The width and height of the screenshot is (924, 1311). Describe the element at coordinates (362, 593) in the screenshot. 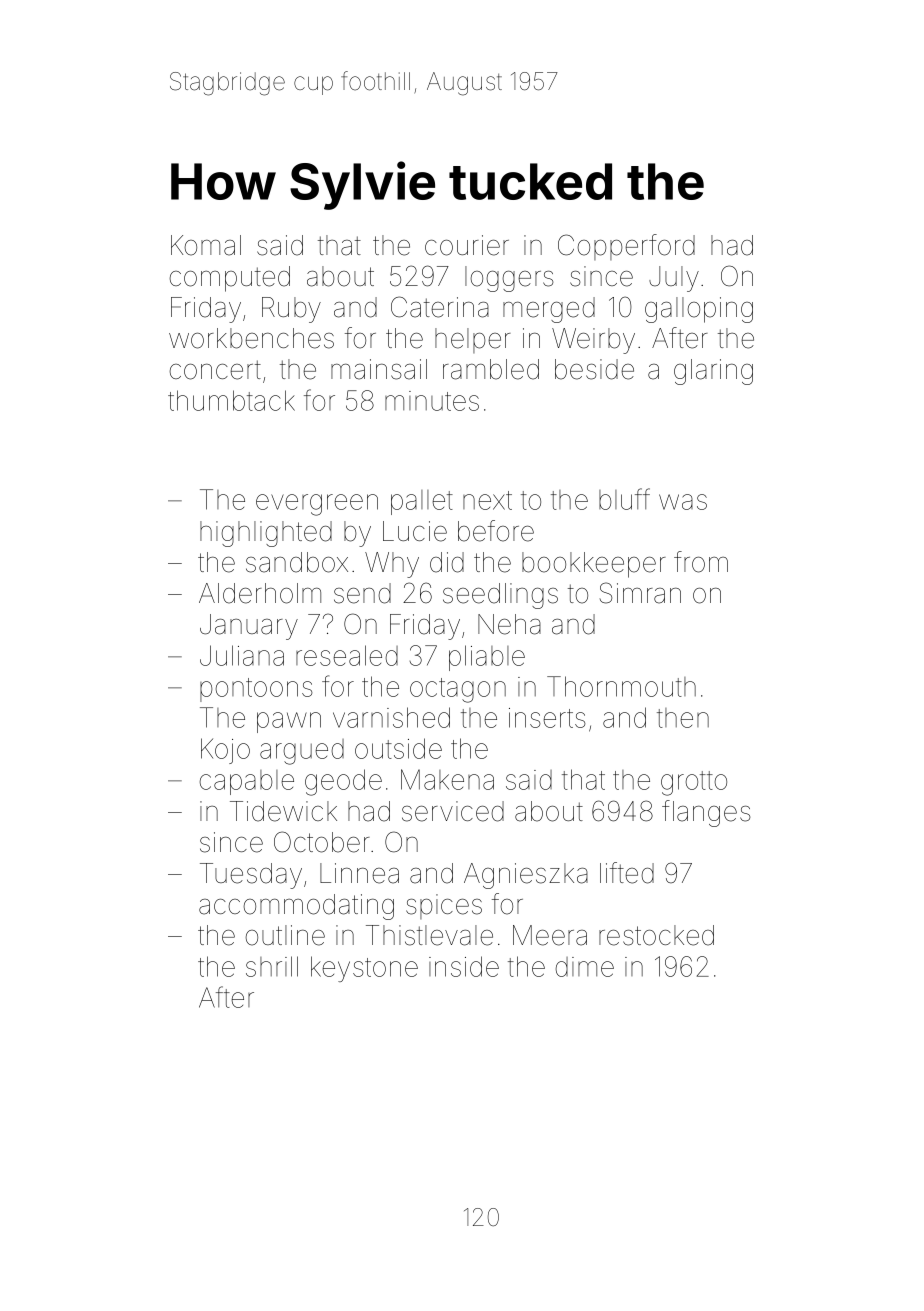

I see `send` at that location.
